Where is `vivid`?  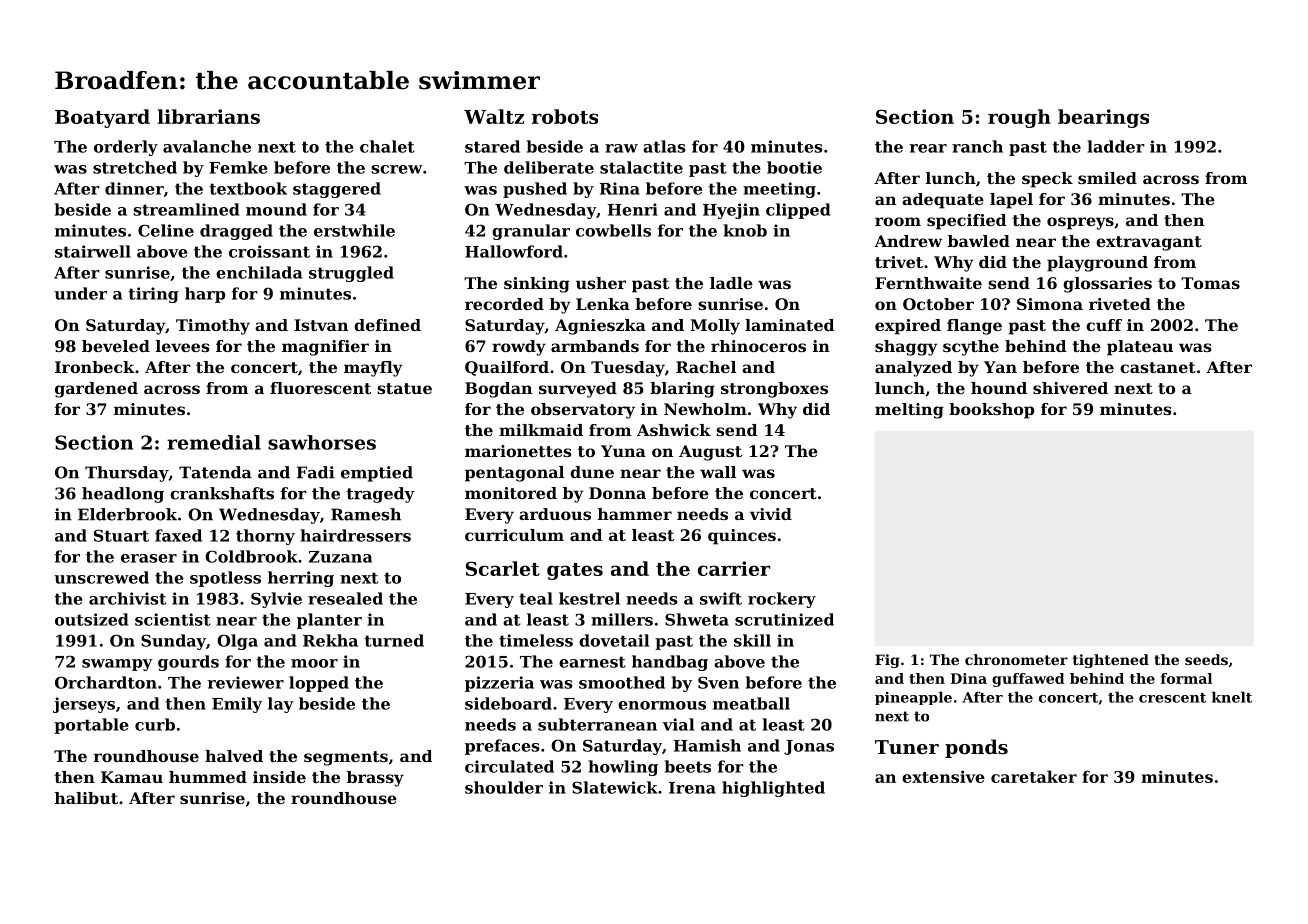
vivid is located at coordinates (771, 514).
